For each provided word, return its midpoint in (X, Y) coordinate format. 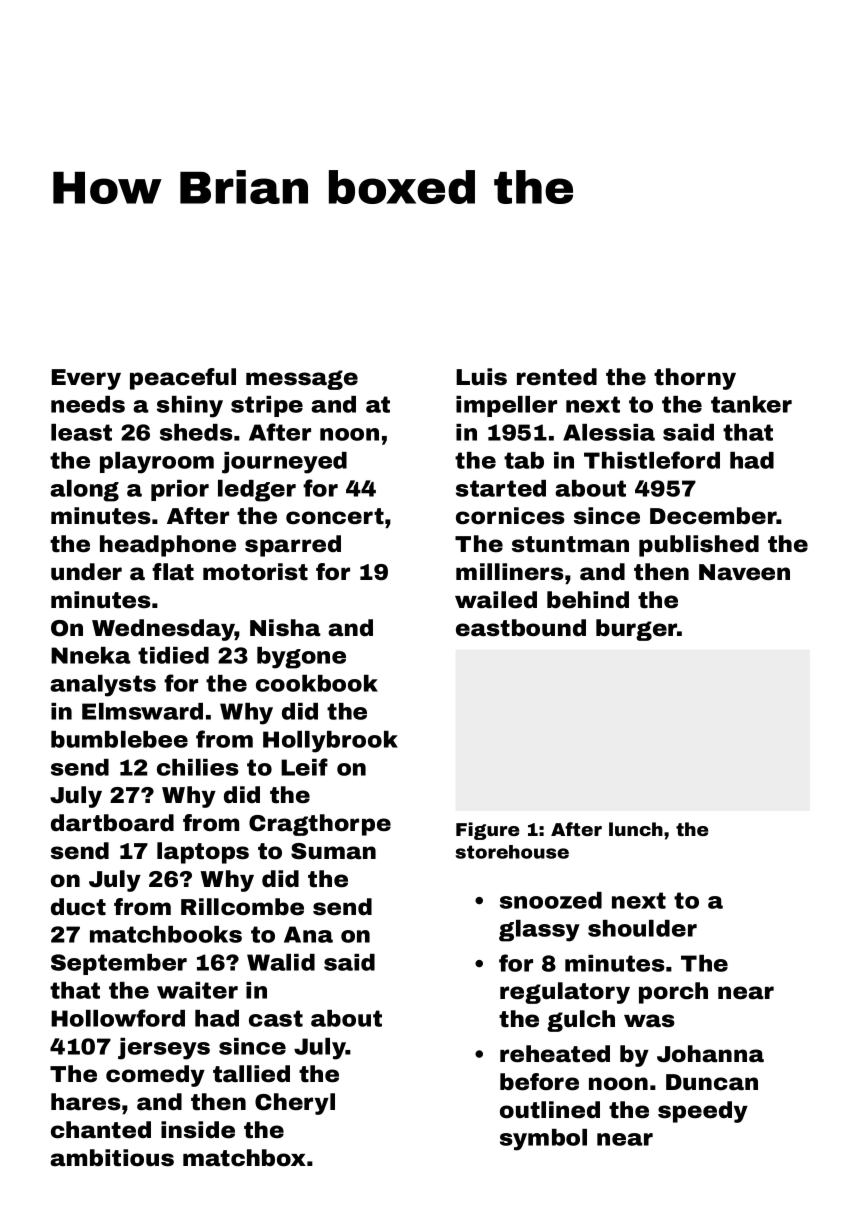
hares (86, 1102)
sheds (196, 432)
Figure (487, 831)
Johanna (710, 1054)
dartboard (112, 823)
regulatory (565, 993)
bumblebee (119, 739)
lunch (636, 829)
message (302, 380)
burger (636, 630)
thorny (695, 379)
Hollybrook (330, 742)
